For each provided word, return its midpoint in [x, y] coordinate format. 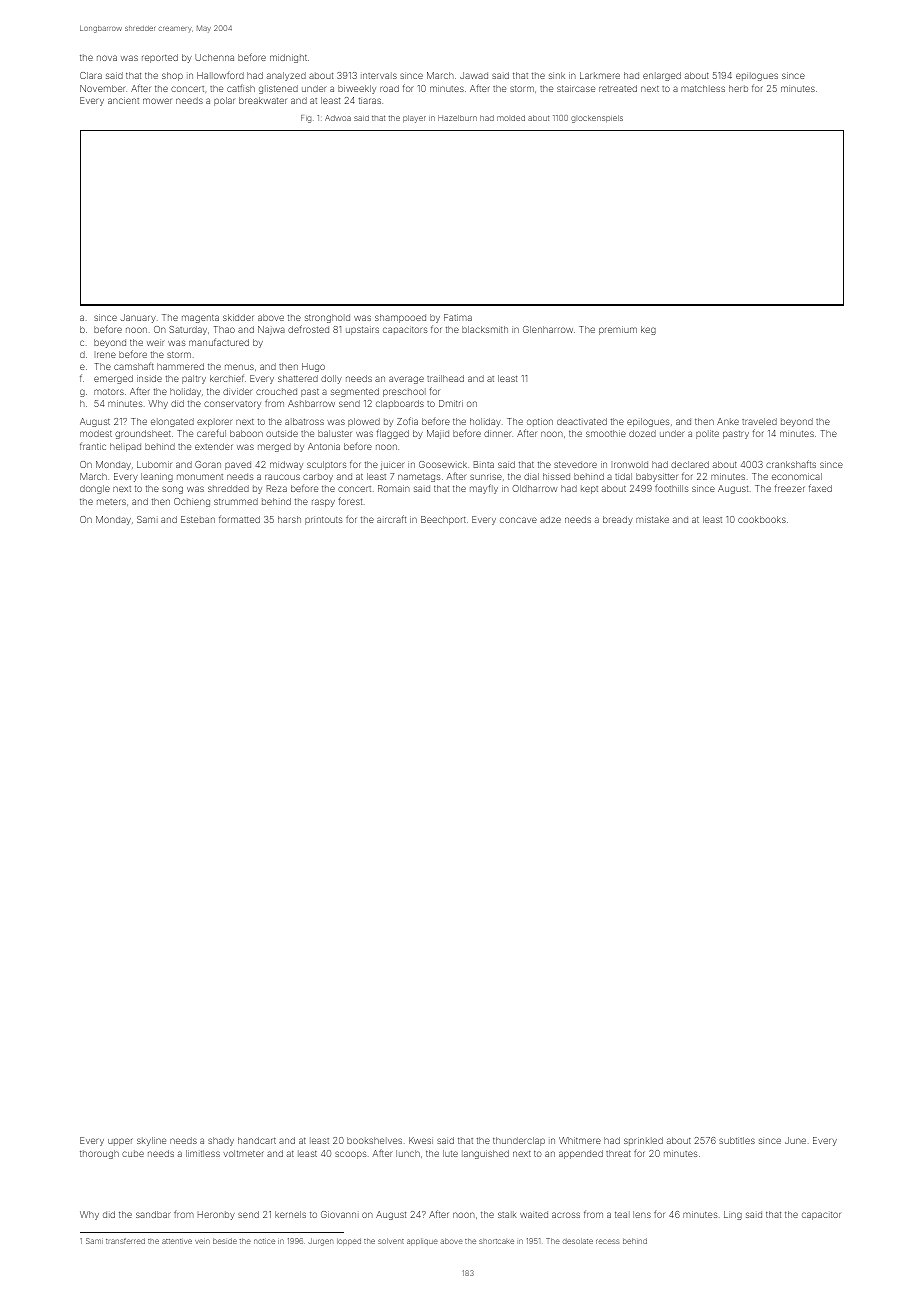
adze [550, 519]
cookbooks [762, 519]
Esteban [198, 519]
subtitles [737, 1140]
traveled [759, 421]
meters [111, 502]
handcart [257, 1140]
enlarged [662, 76]
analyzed [286, 76]
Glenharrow [548, 329]
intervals [379, 75]
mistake [652, 519]
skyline [151, 1141]
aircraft [391, 519]
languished [485, 1154]
